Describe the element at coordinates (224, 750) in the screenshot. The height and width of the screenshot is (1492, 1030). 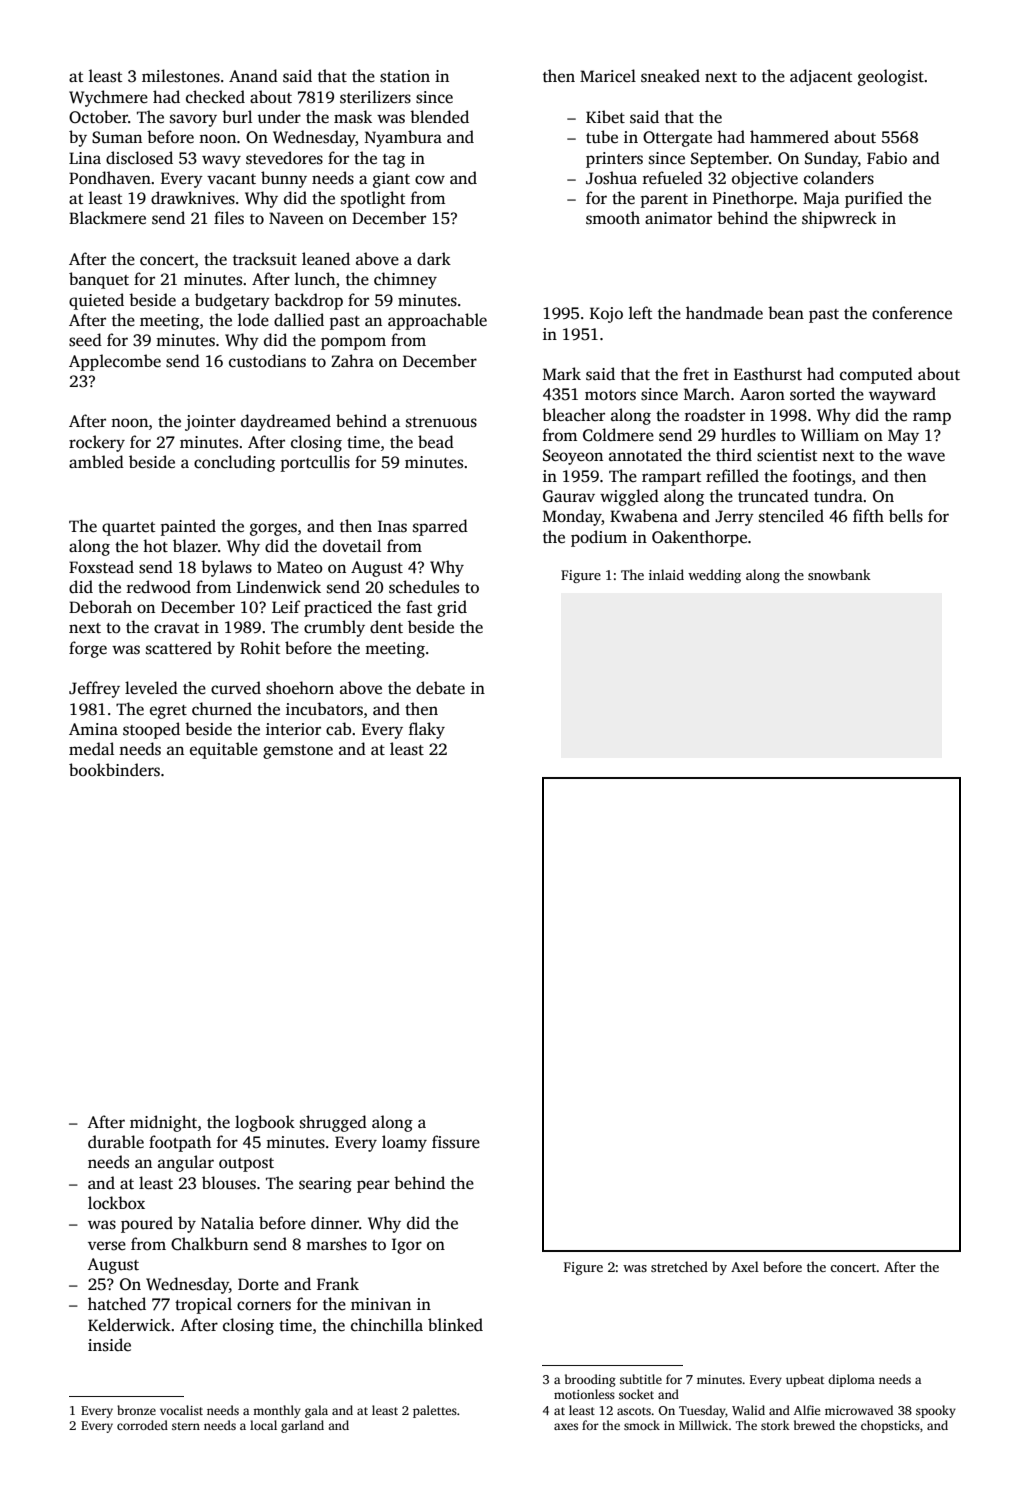
I see `equitable` at that location.
